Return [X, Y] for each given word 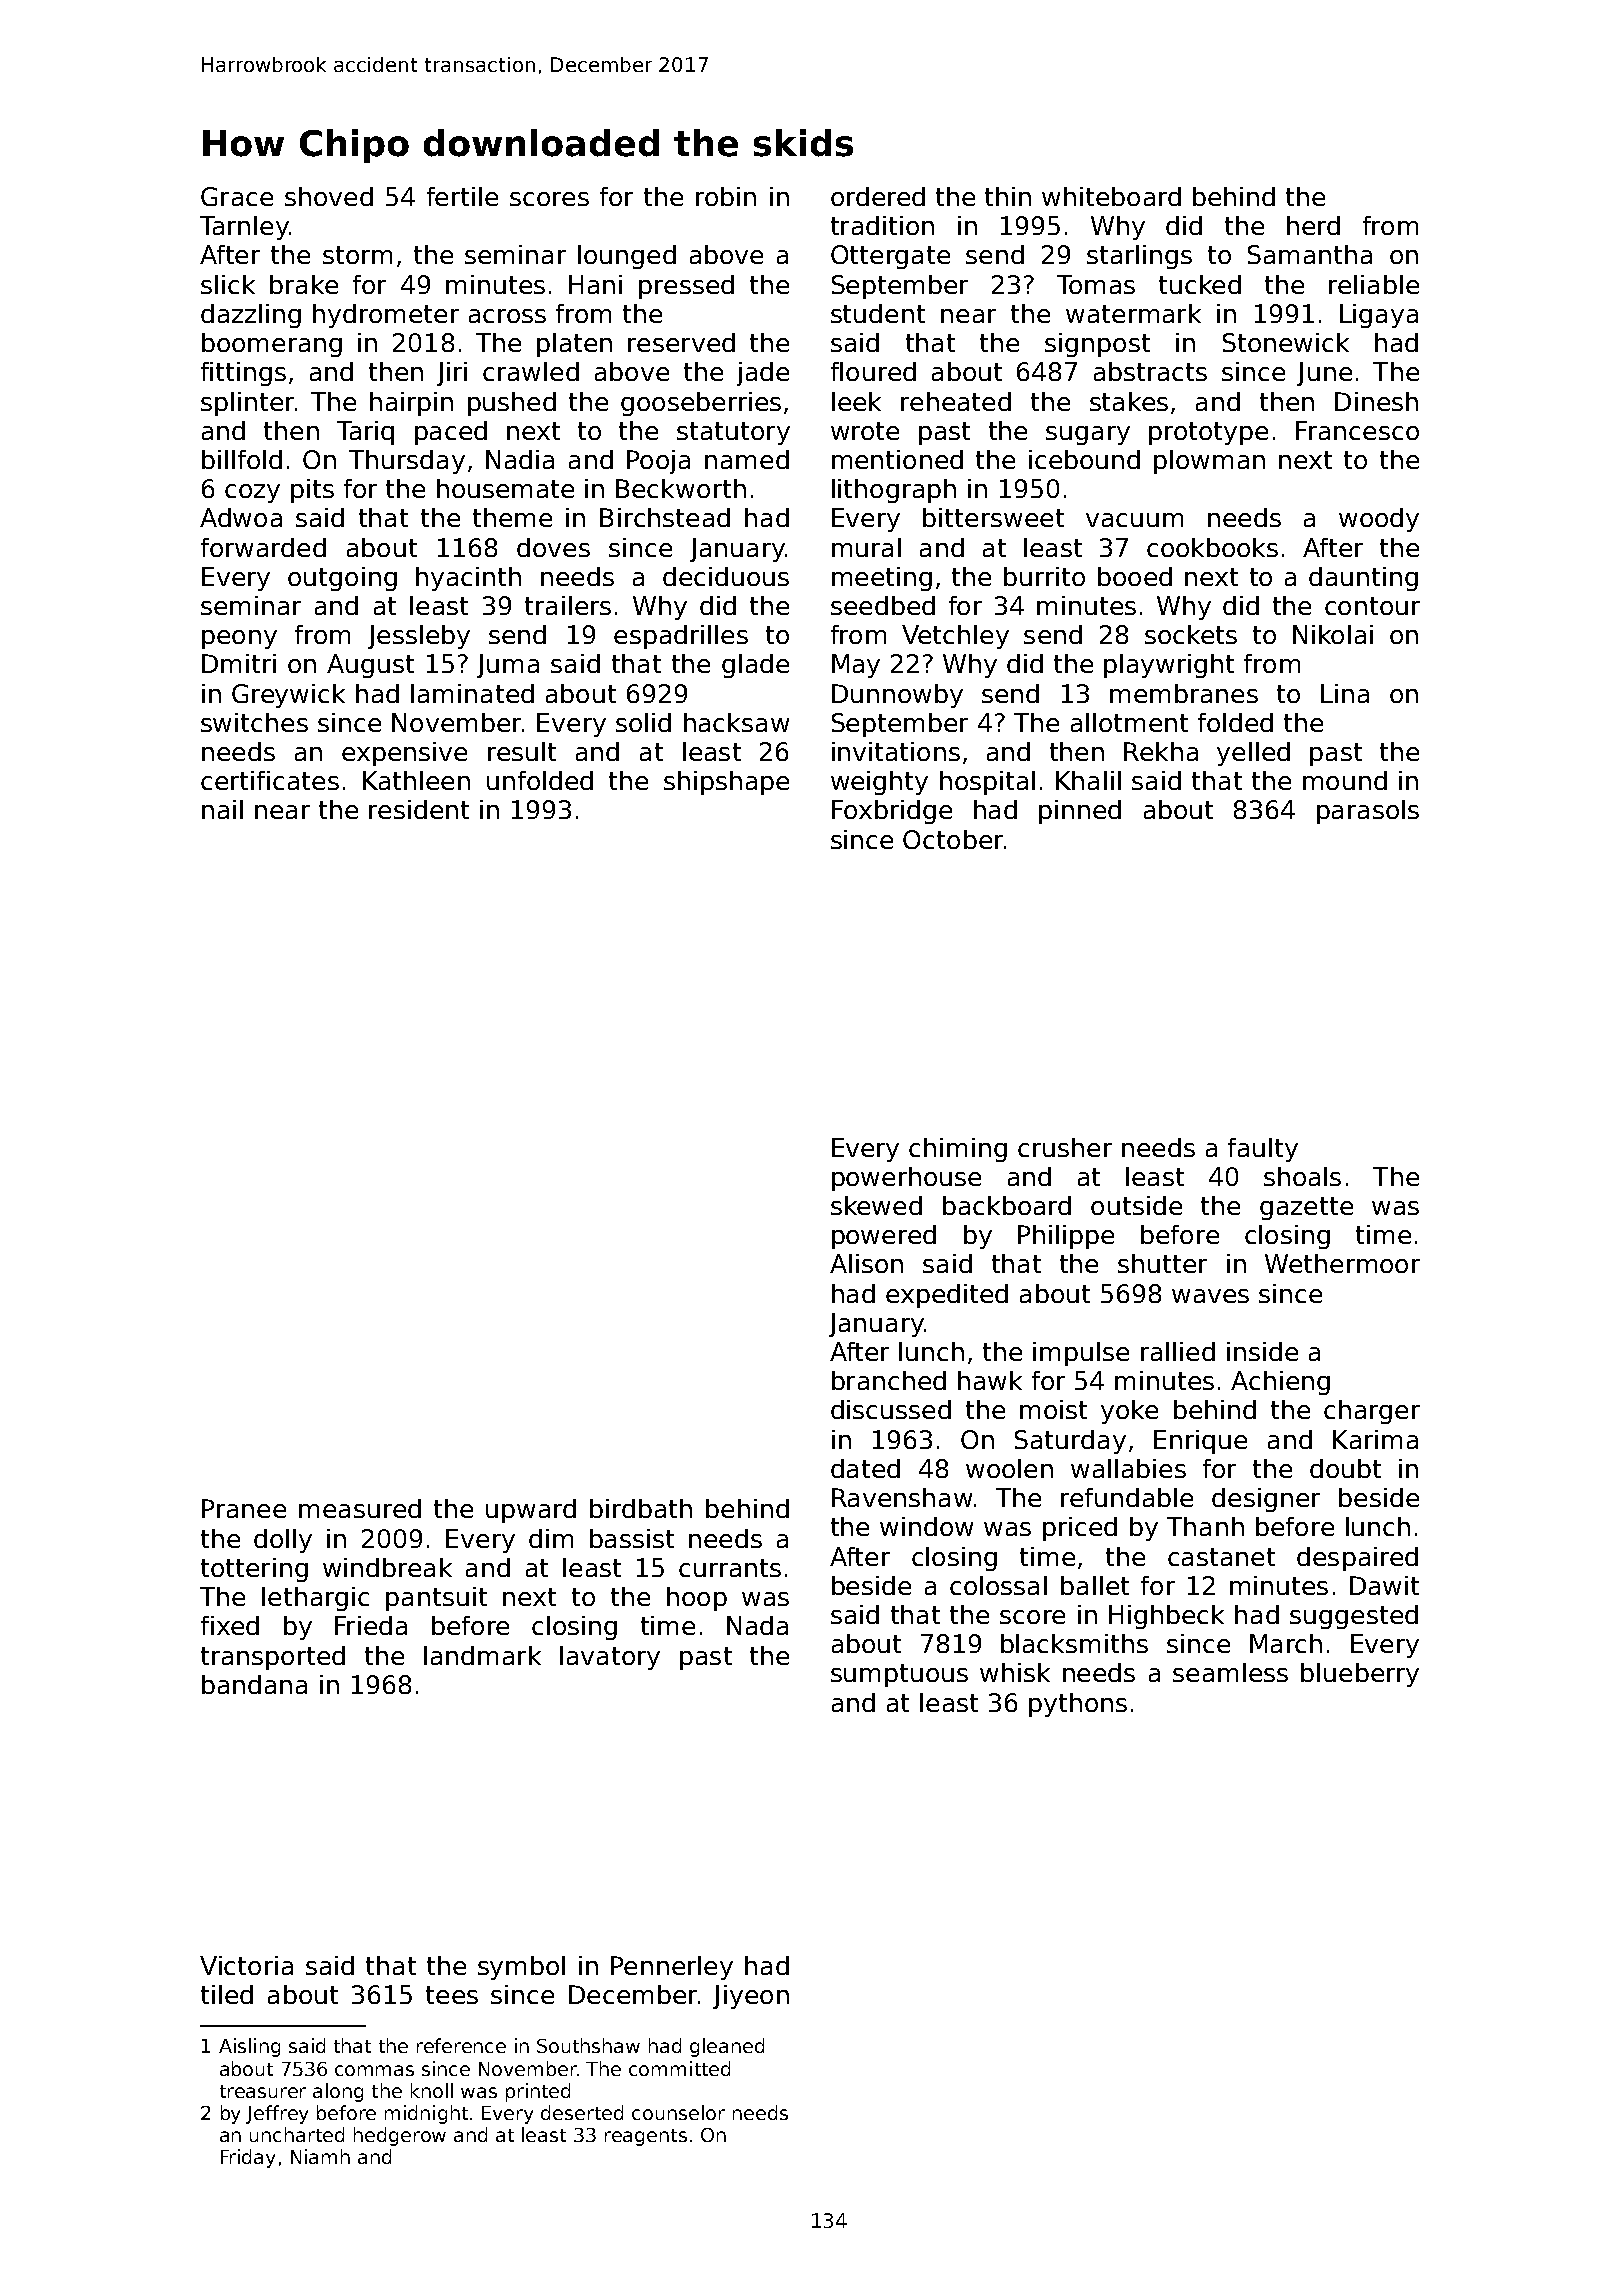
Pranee [244, 1508]
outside [1136, 1205]
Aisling [249, 2047]
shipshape [726, 783]
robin [726, 196]
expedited [947, 1296]
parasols [1368, 812]
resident [419, 809]
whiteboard [1111, 196]
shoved [329, 196]
